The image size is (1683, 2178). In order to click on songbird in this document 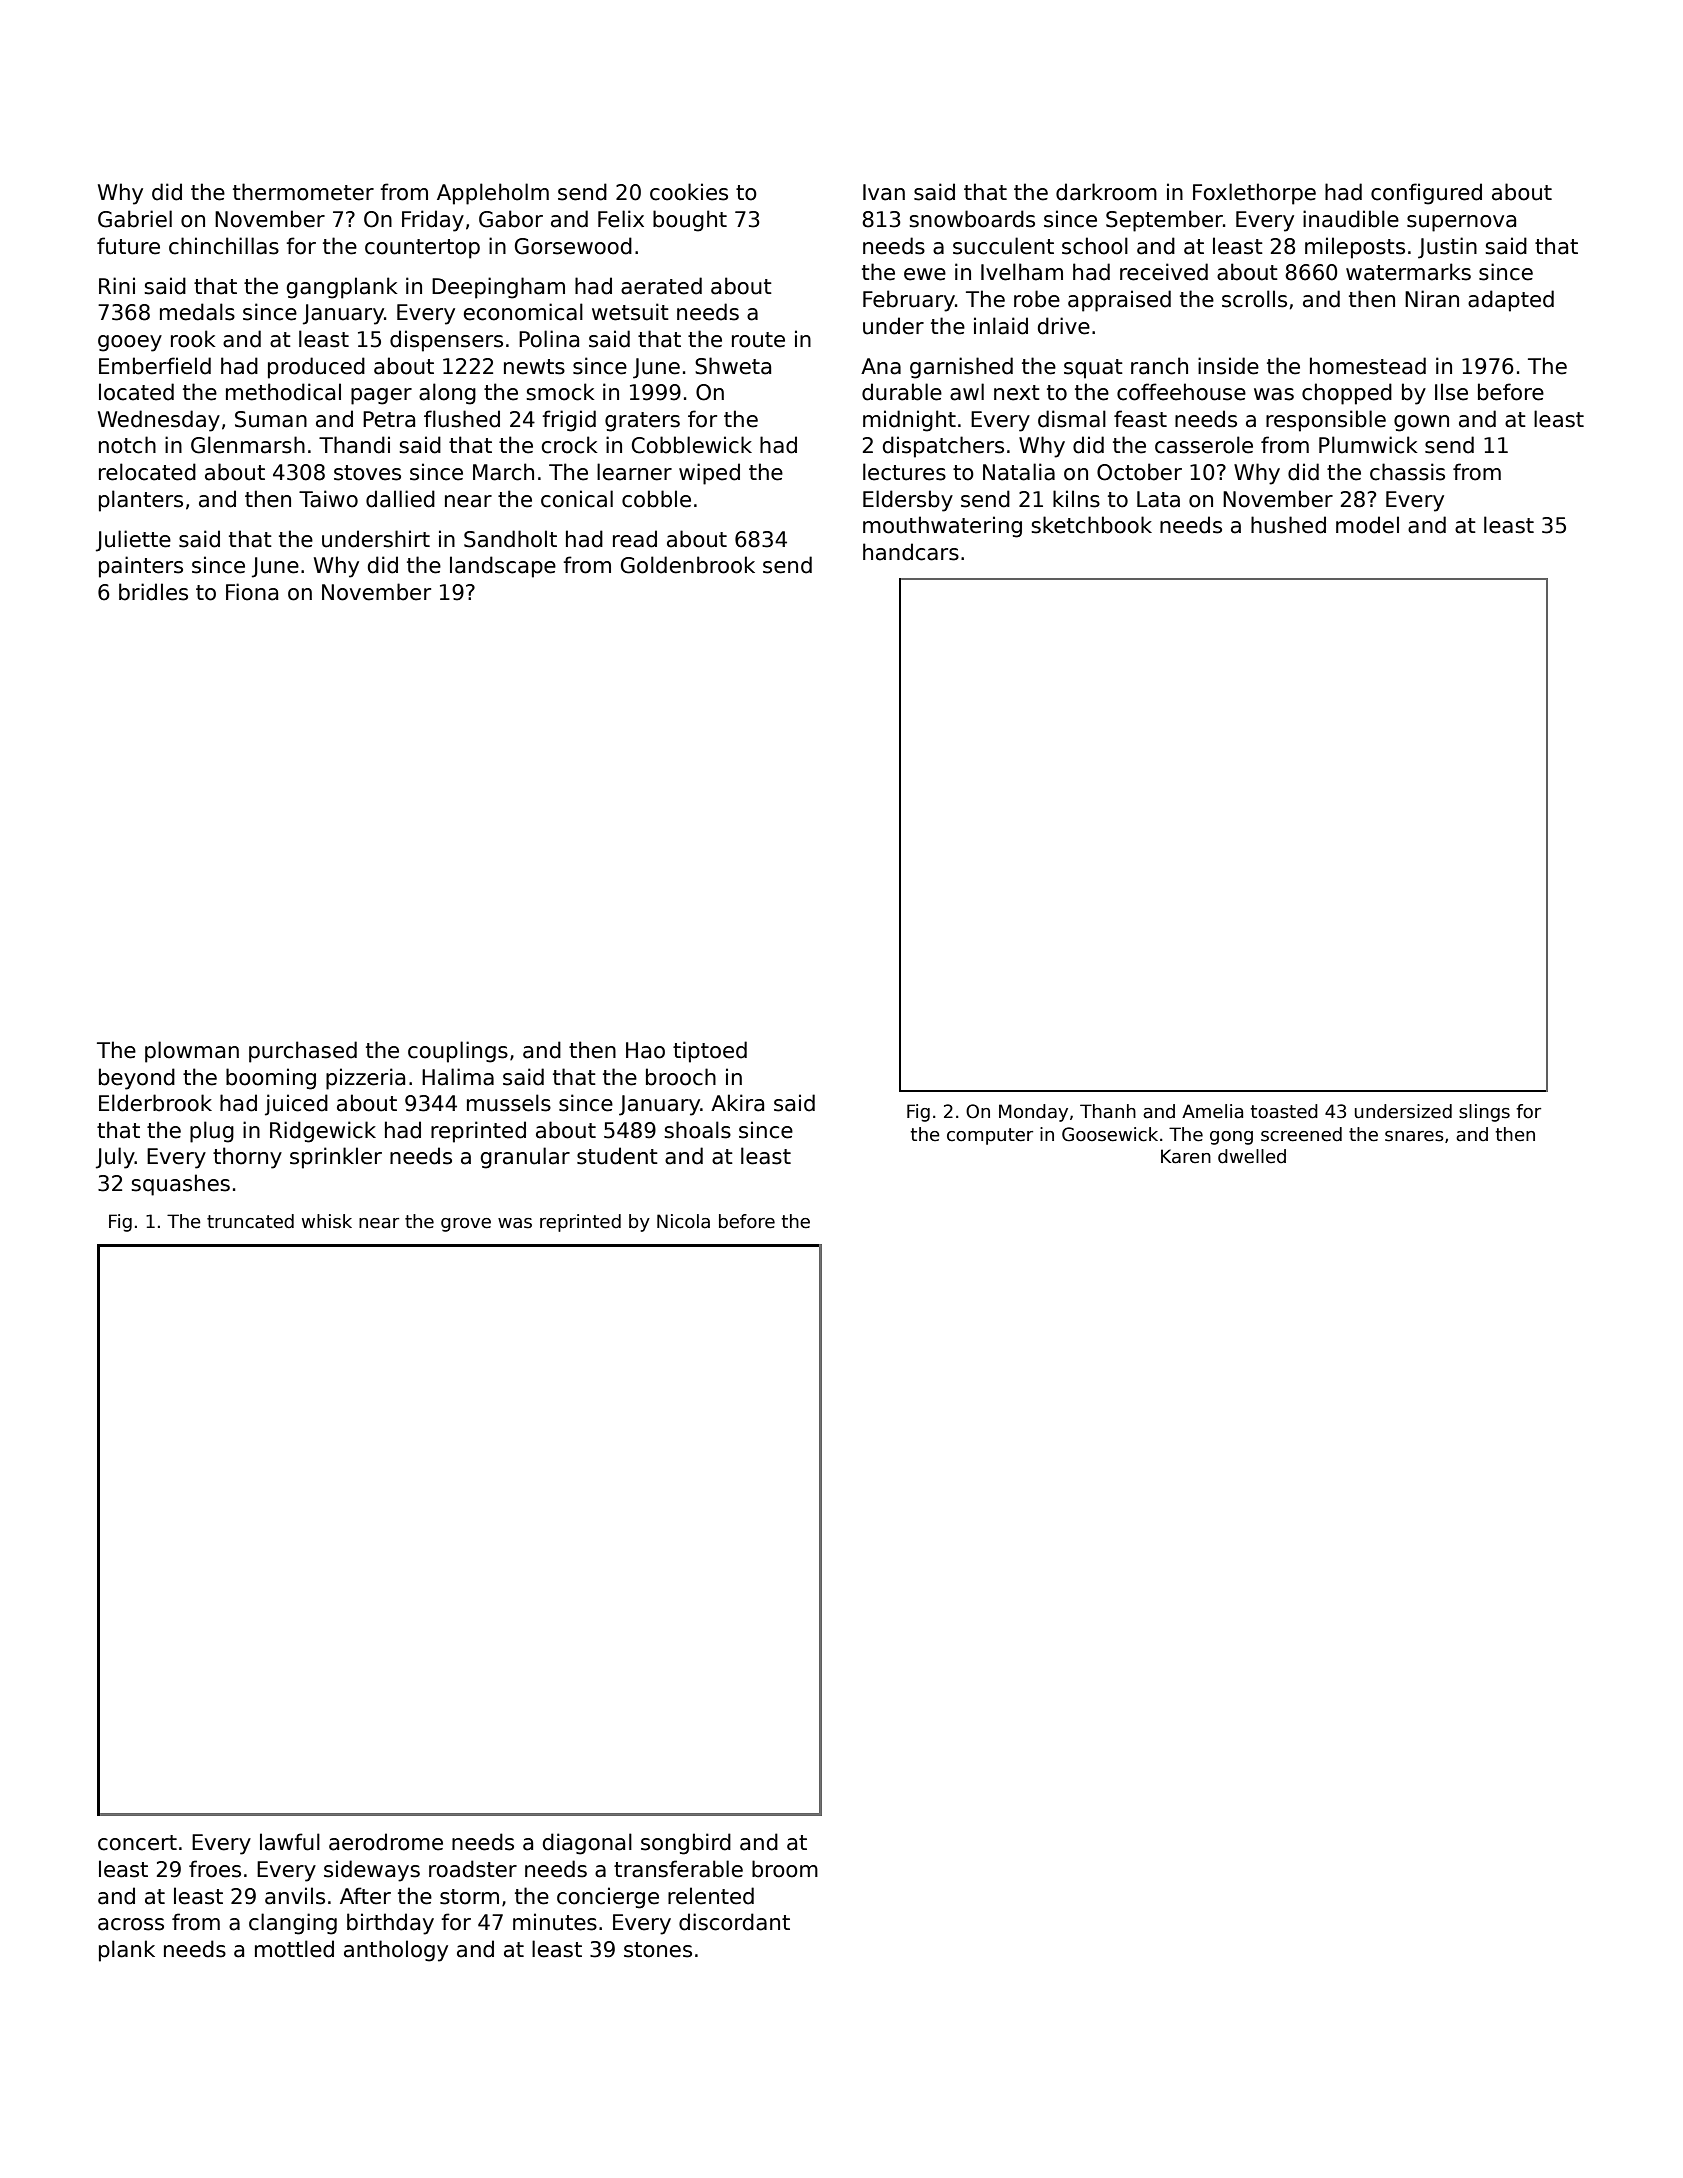, I will do `click(686, 1844)`.
